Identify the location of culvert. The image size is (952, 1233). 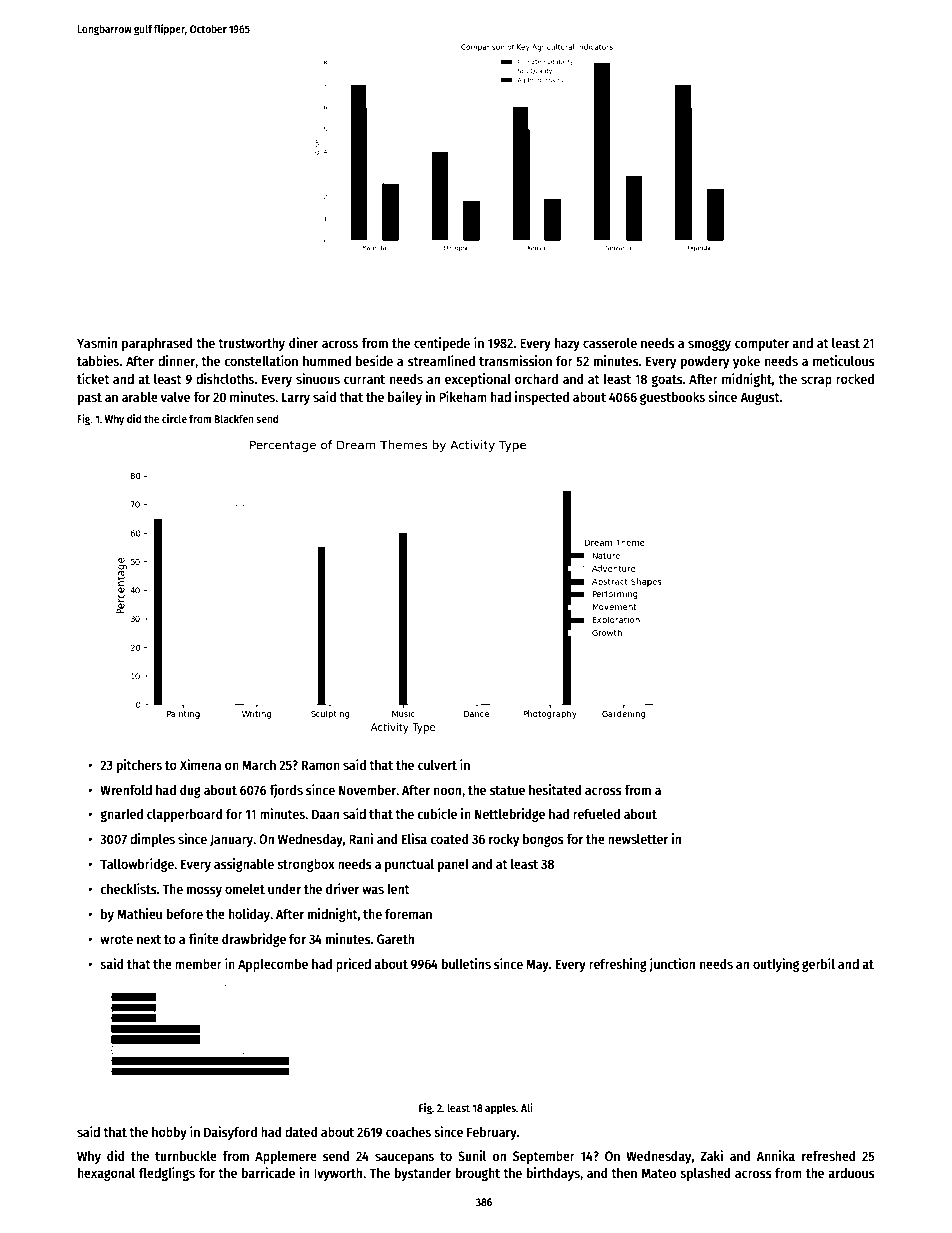
(437, 765).
